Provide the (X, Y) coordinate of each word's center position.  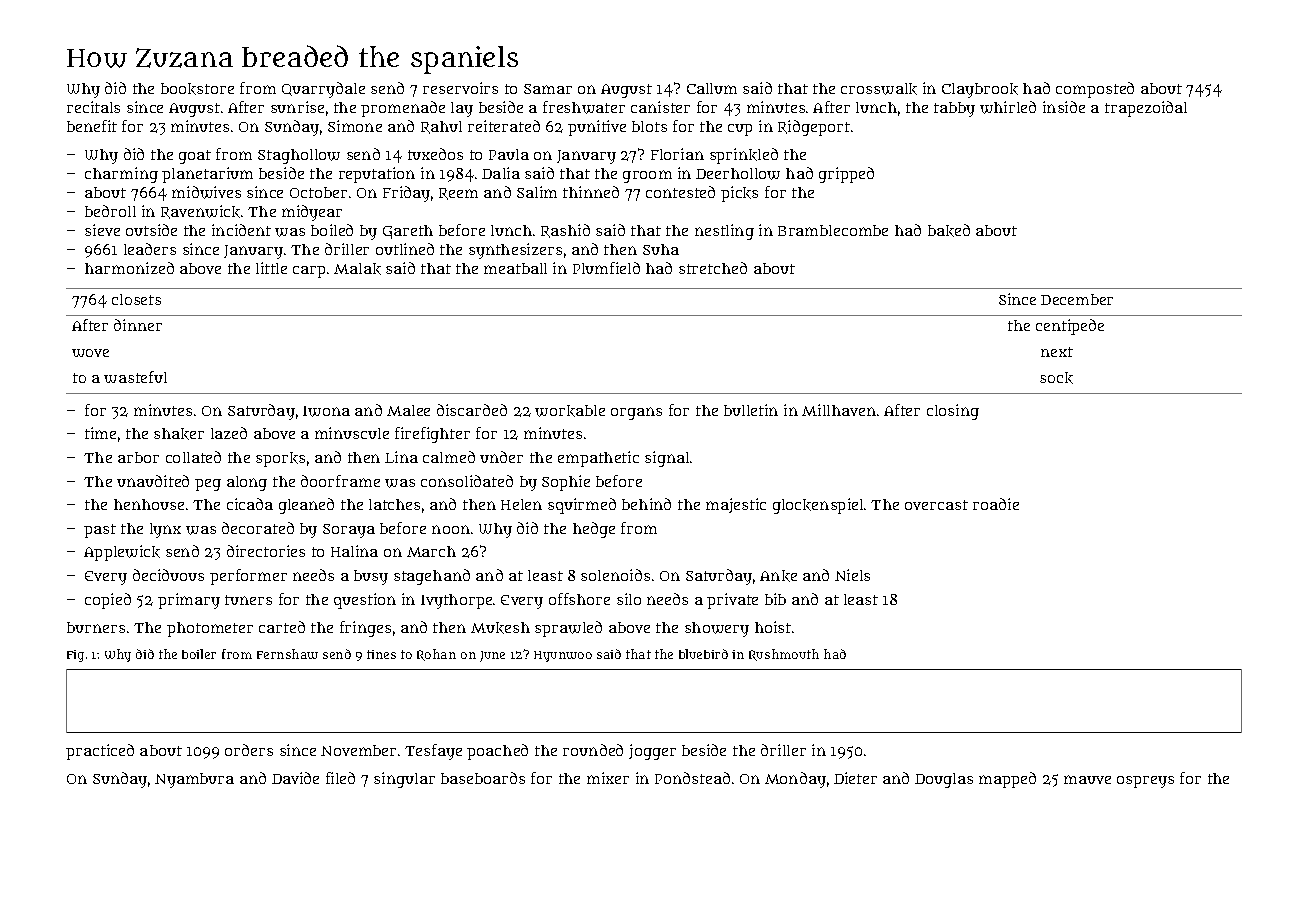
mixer (608, 778)
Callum (712, 88)
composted (1095, 90)
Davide (295, 778)
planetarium (207, 175)
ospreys (1145, 782)
